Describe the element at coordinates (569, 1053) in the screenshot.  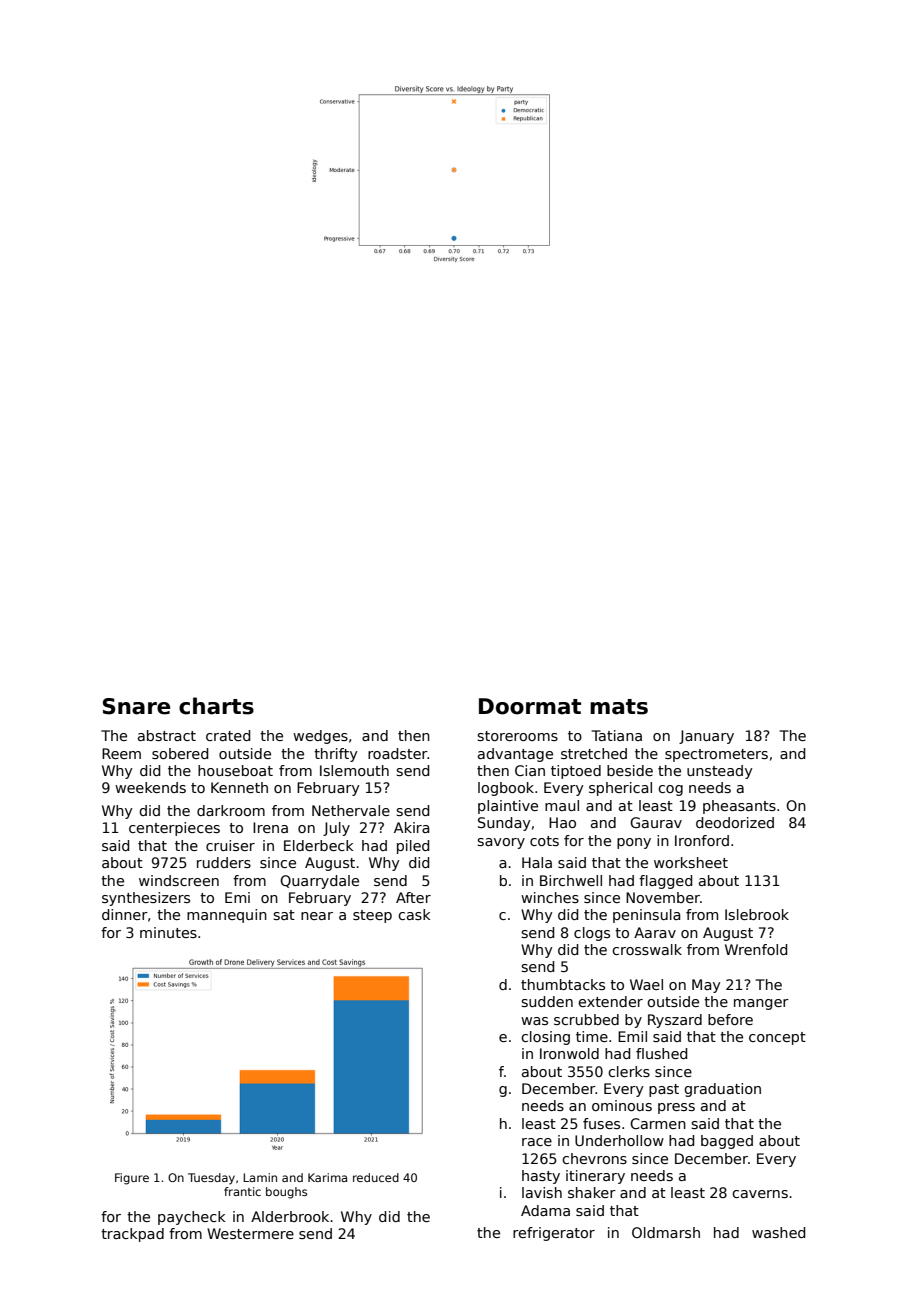
I see `Ironwold` at that location.
